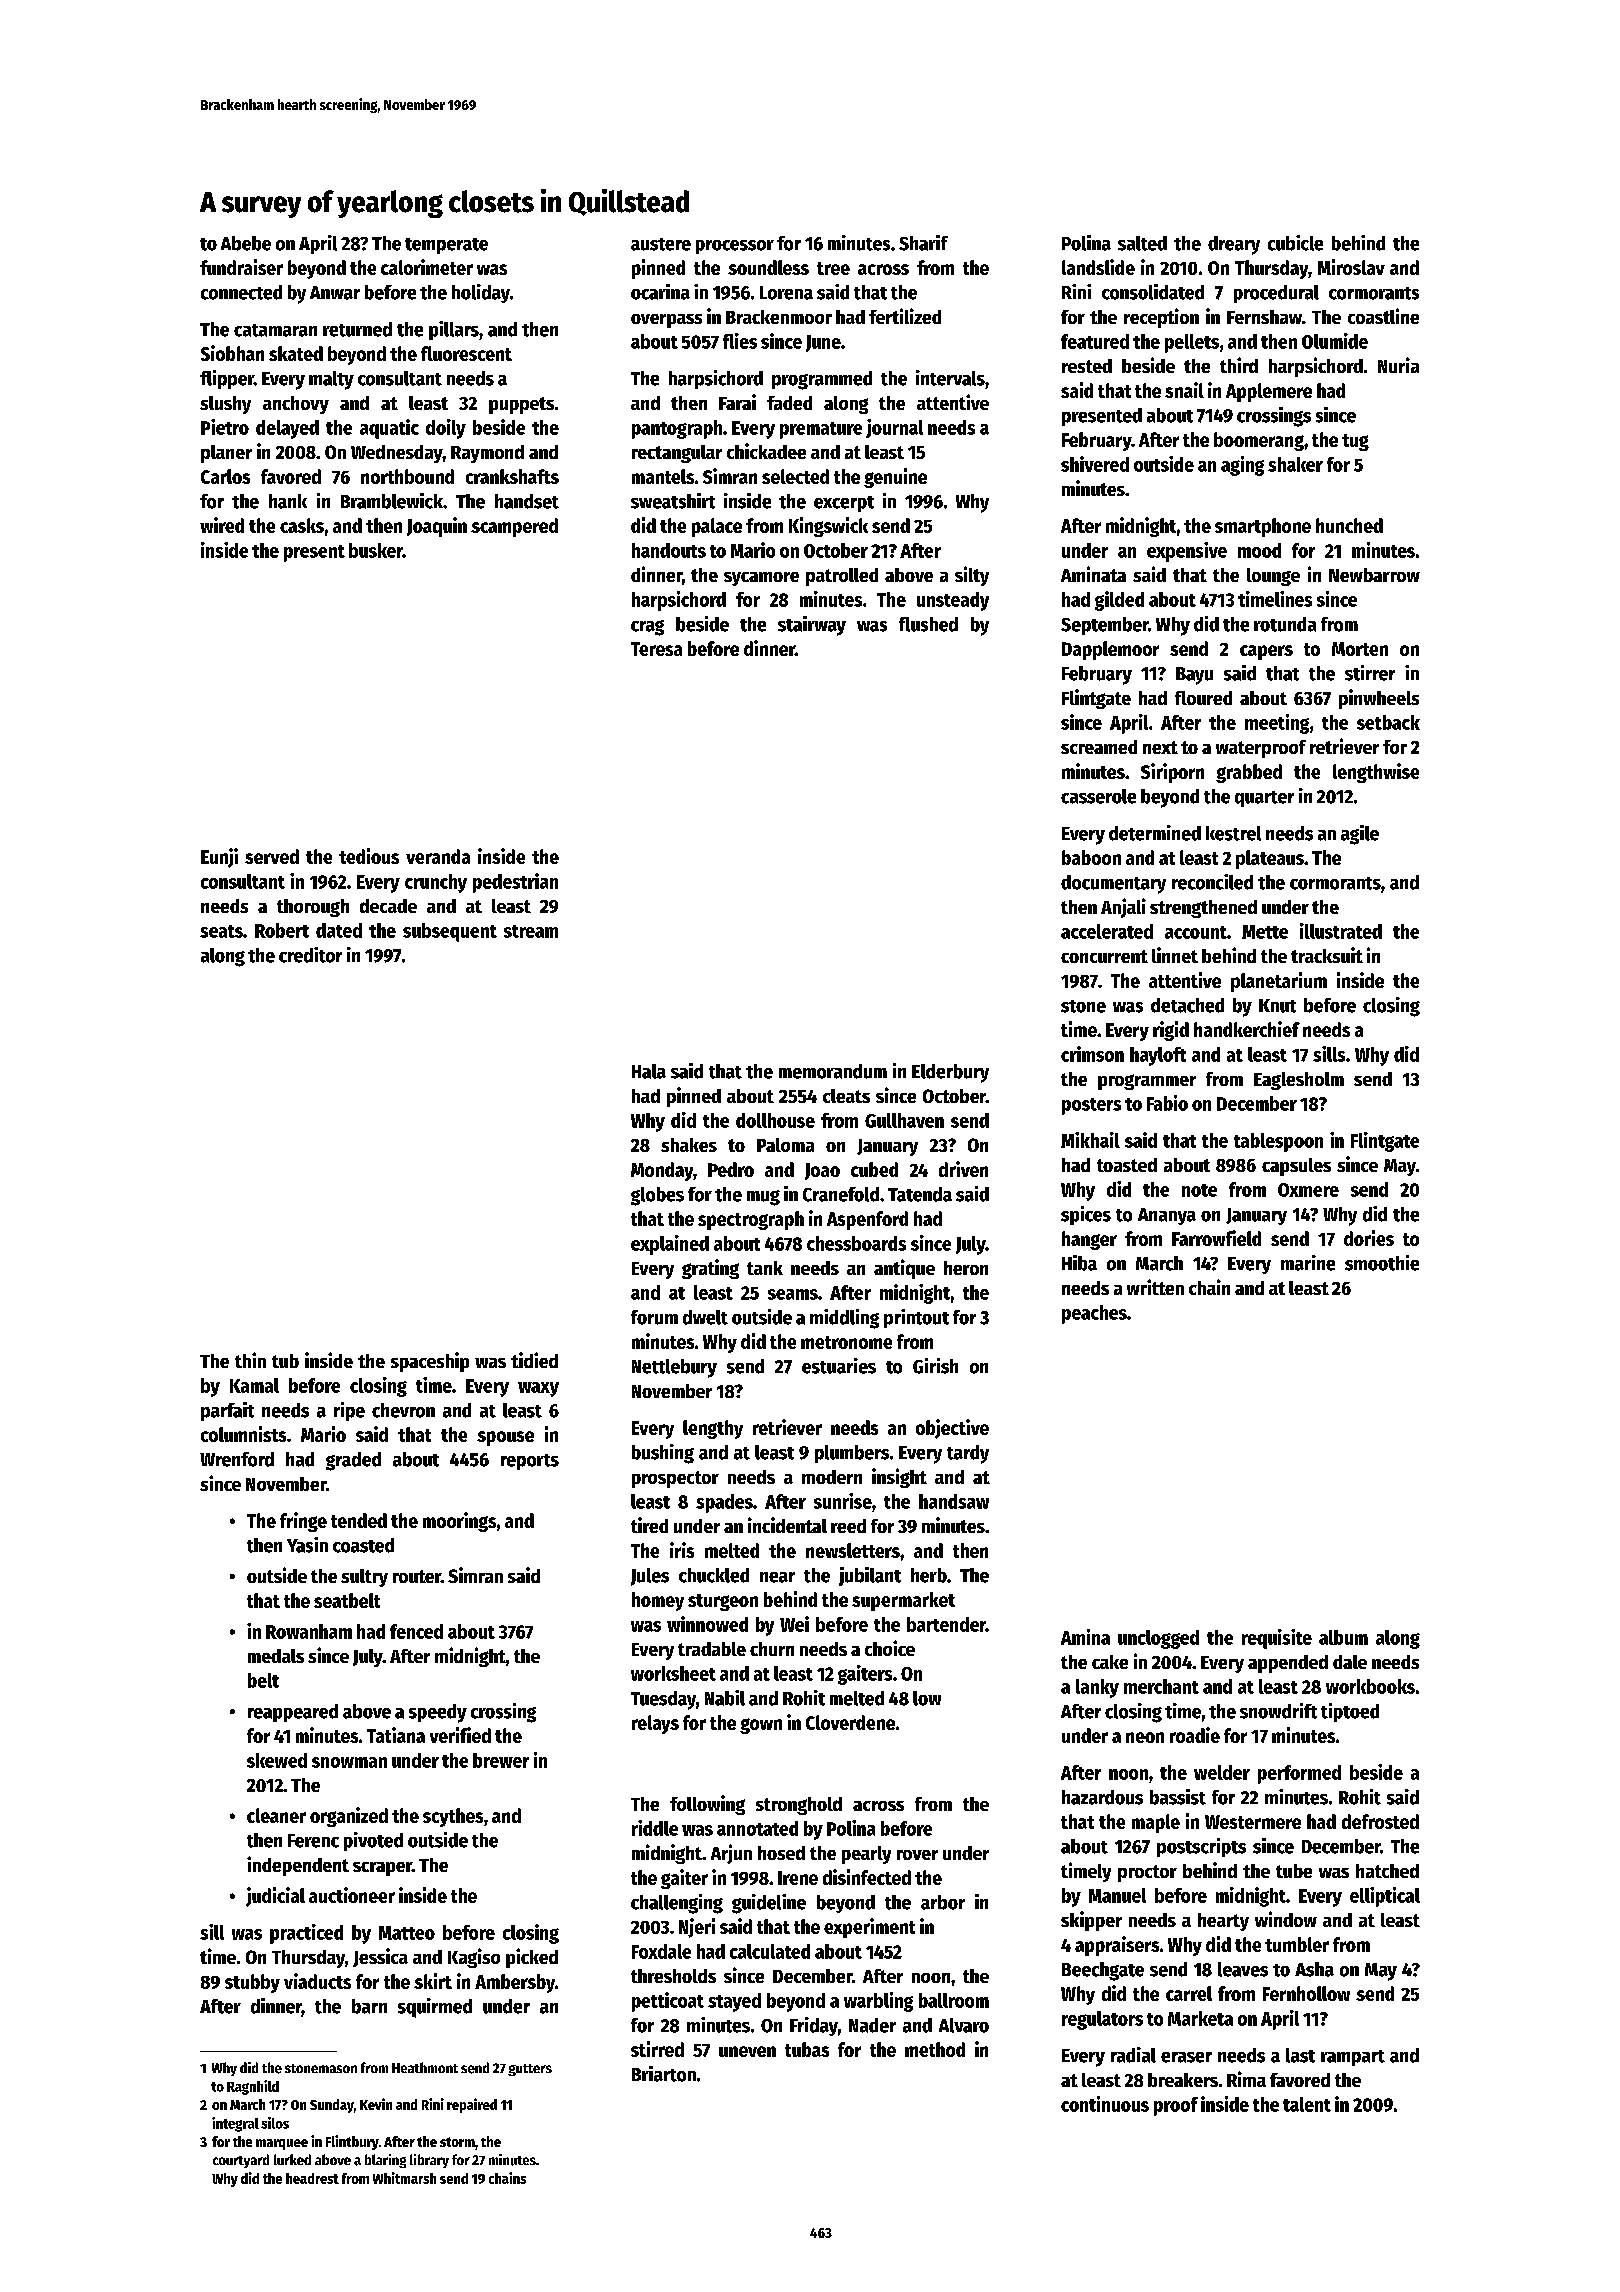 The width and height of the screenshot is (1620, 2292). Describe the element at coordinates (1382, 1263) in the screenshot. I see `smoothie` at that location.
